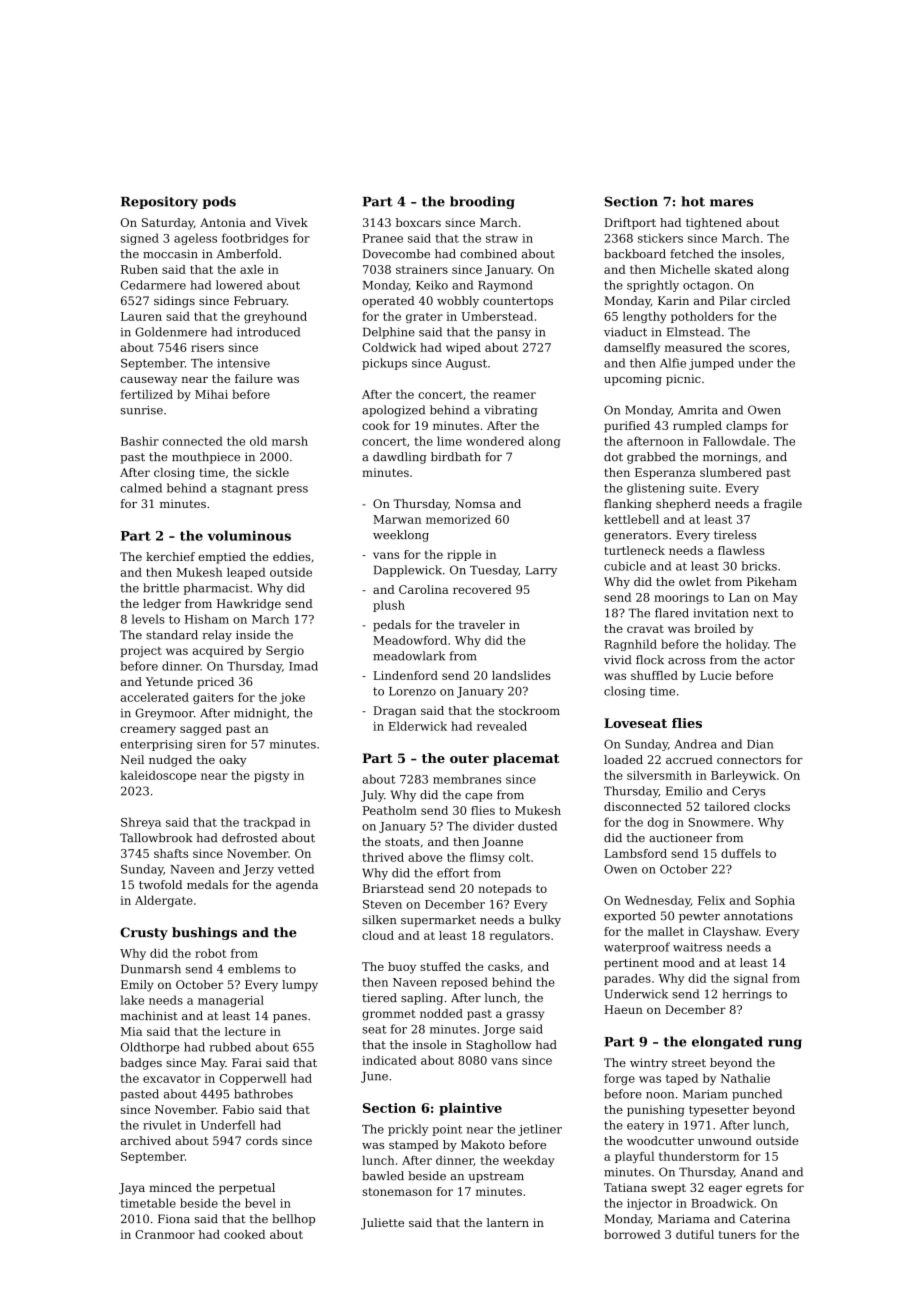 The height and width of the document is (1308, 924). Describe the element at coordinates (137, 986) in the document. I see `Emily` at that location.
